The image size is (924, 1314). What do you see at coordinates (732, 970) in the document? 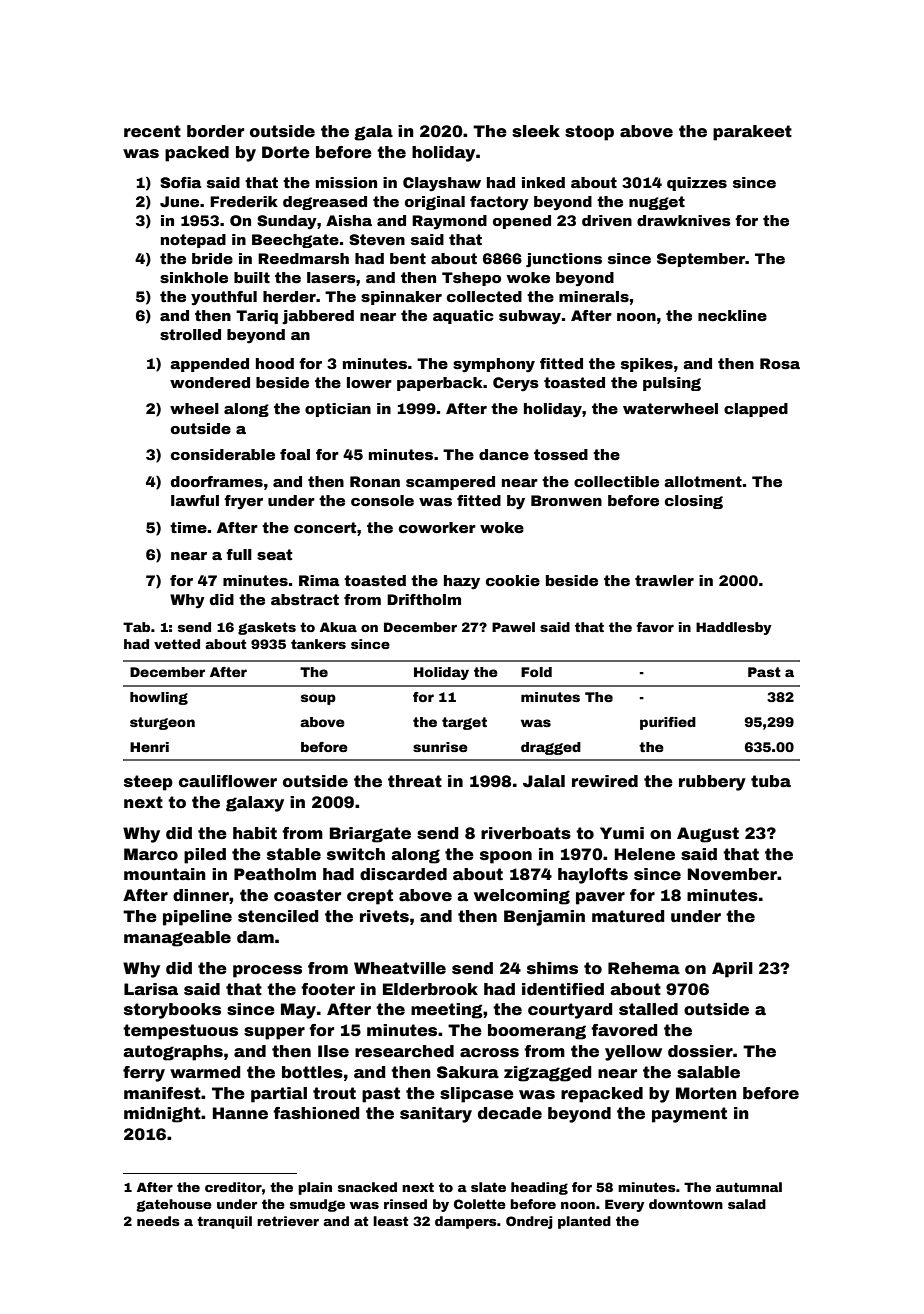
I see `April` at bounding box center [732, 970].
